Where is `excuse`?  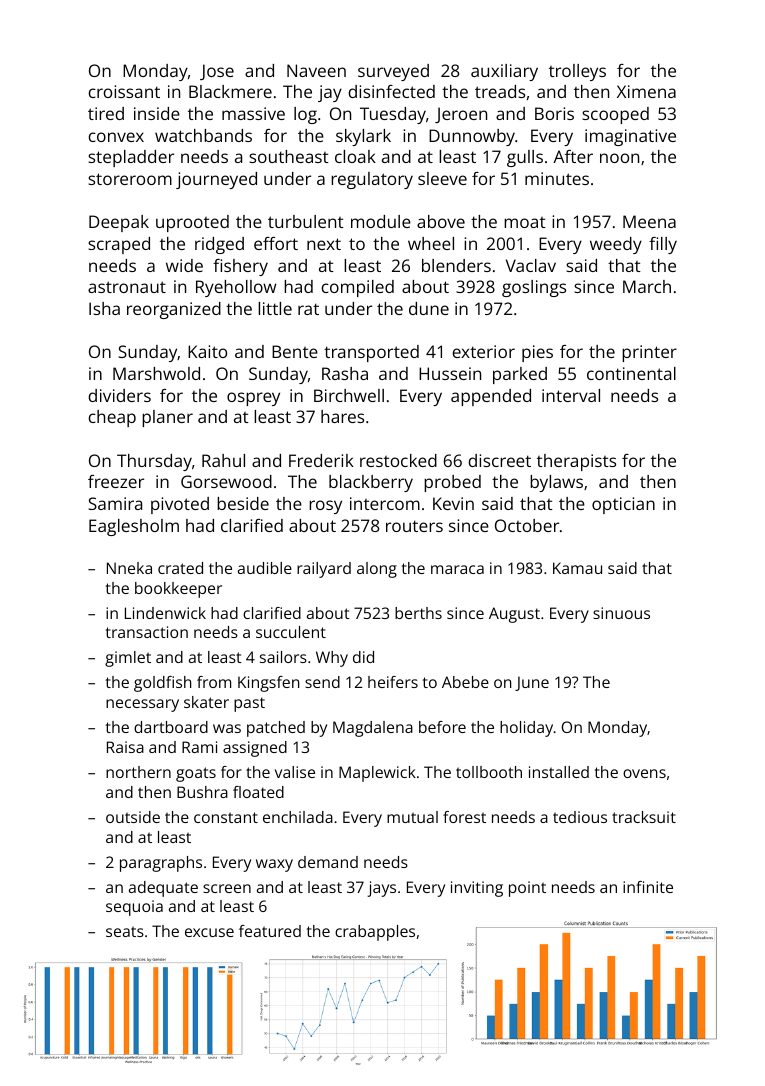 excuse is located at coordinates (209, 932).
